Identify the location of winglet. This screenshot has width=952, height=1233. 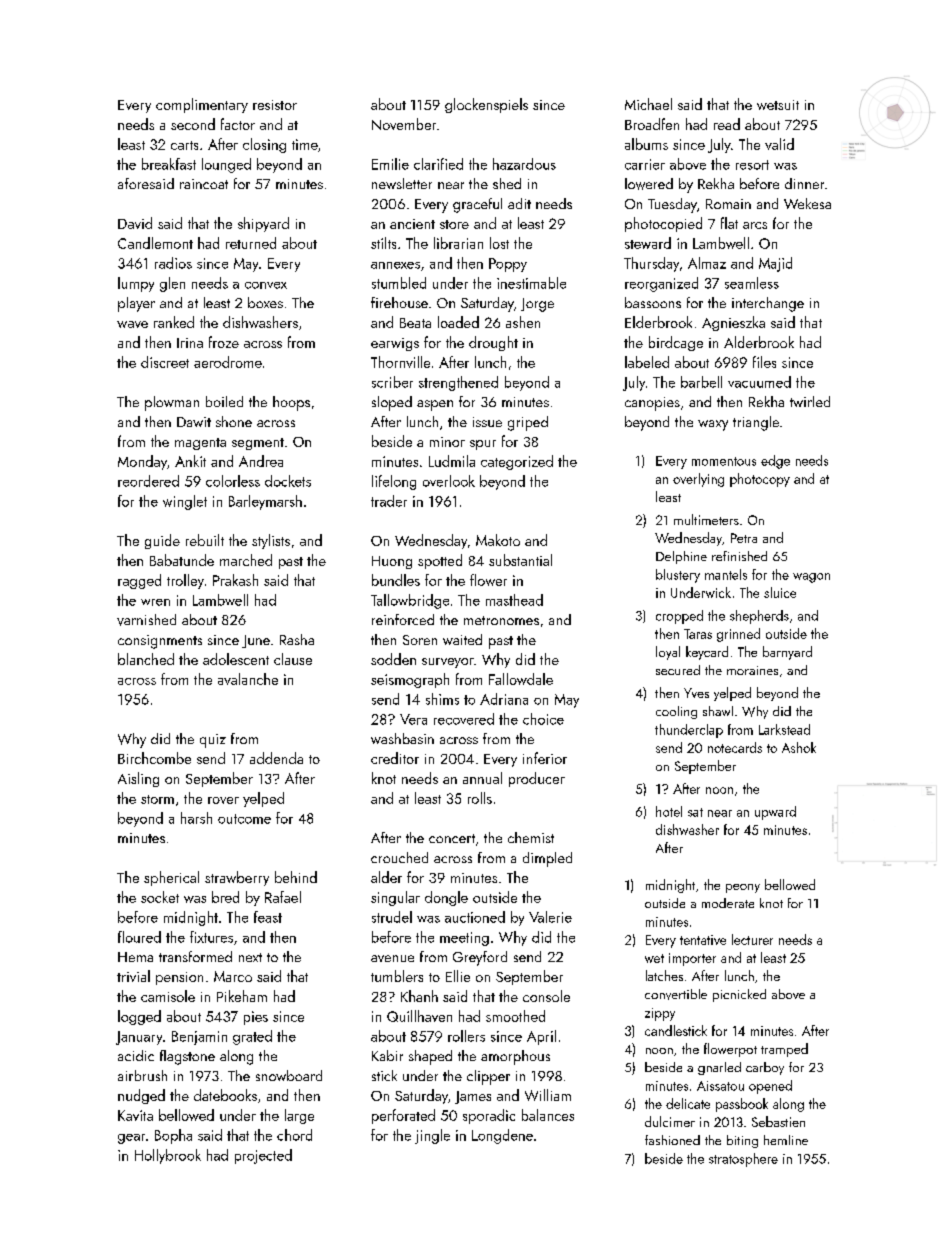
(185, 502).
